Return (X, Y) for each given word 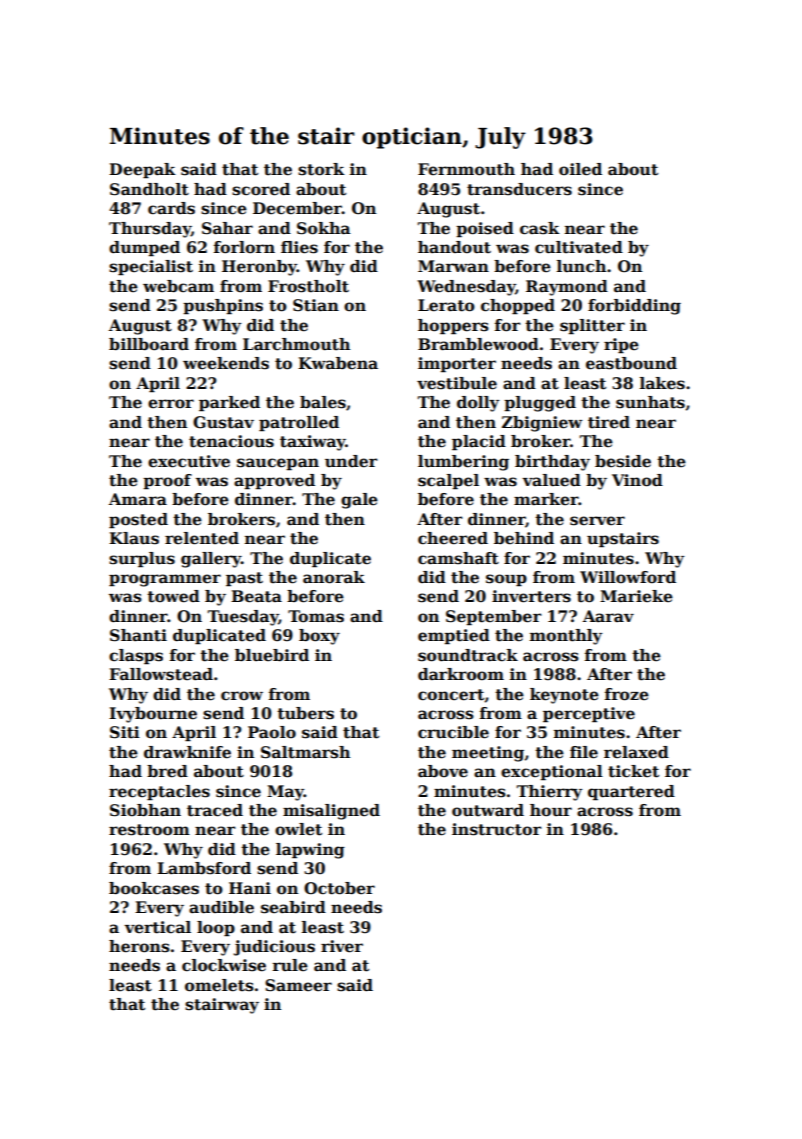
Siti (125, 732)
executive (189, 461)
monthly (566, 637)
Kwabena (338, 363)
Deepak (142, 170)
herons (139, 946)
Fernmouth (466, 169)
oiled (580, 169)
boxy (319, 637)
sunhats (650, 402)
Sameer (298, 985)
